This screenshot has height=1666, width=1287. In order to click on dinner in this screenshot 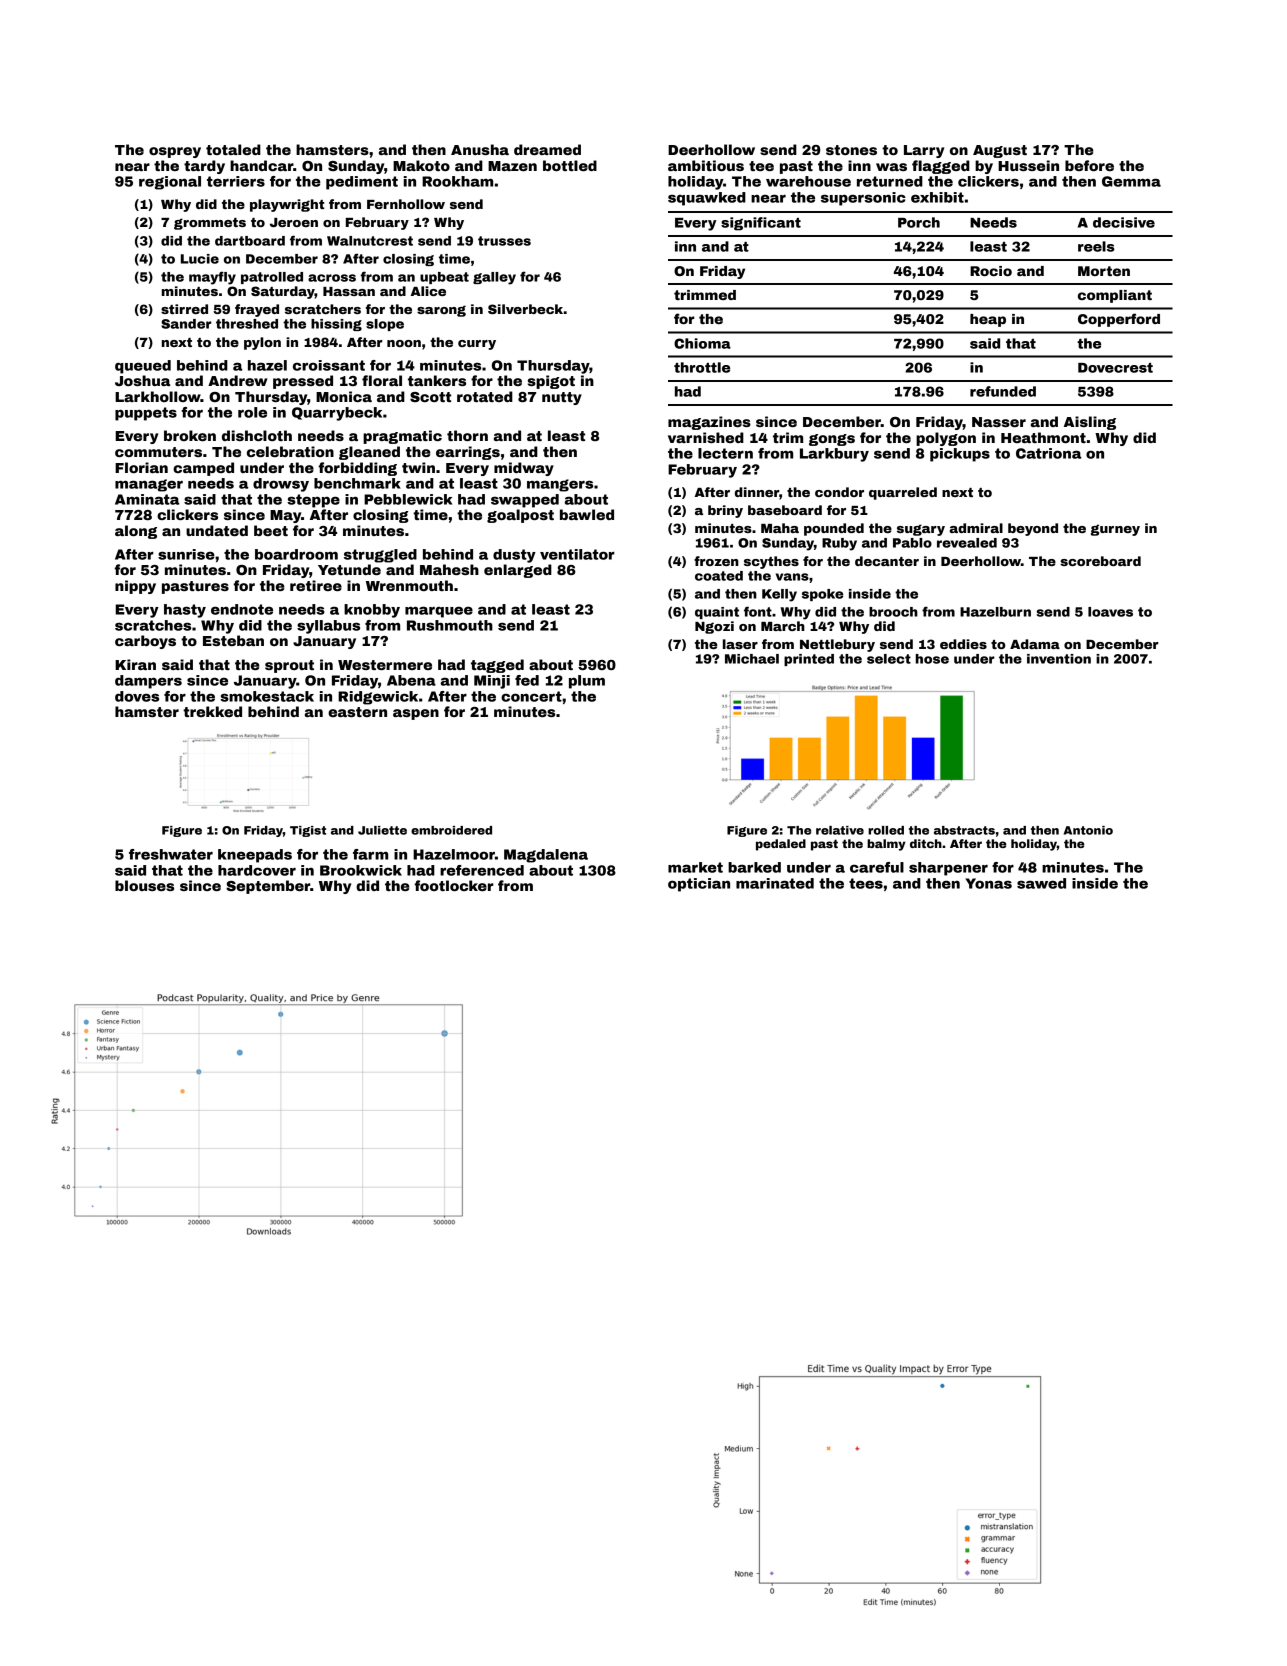, I will do `click(757, 492)`.
